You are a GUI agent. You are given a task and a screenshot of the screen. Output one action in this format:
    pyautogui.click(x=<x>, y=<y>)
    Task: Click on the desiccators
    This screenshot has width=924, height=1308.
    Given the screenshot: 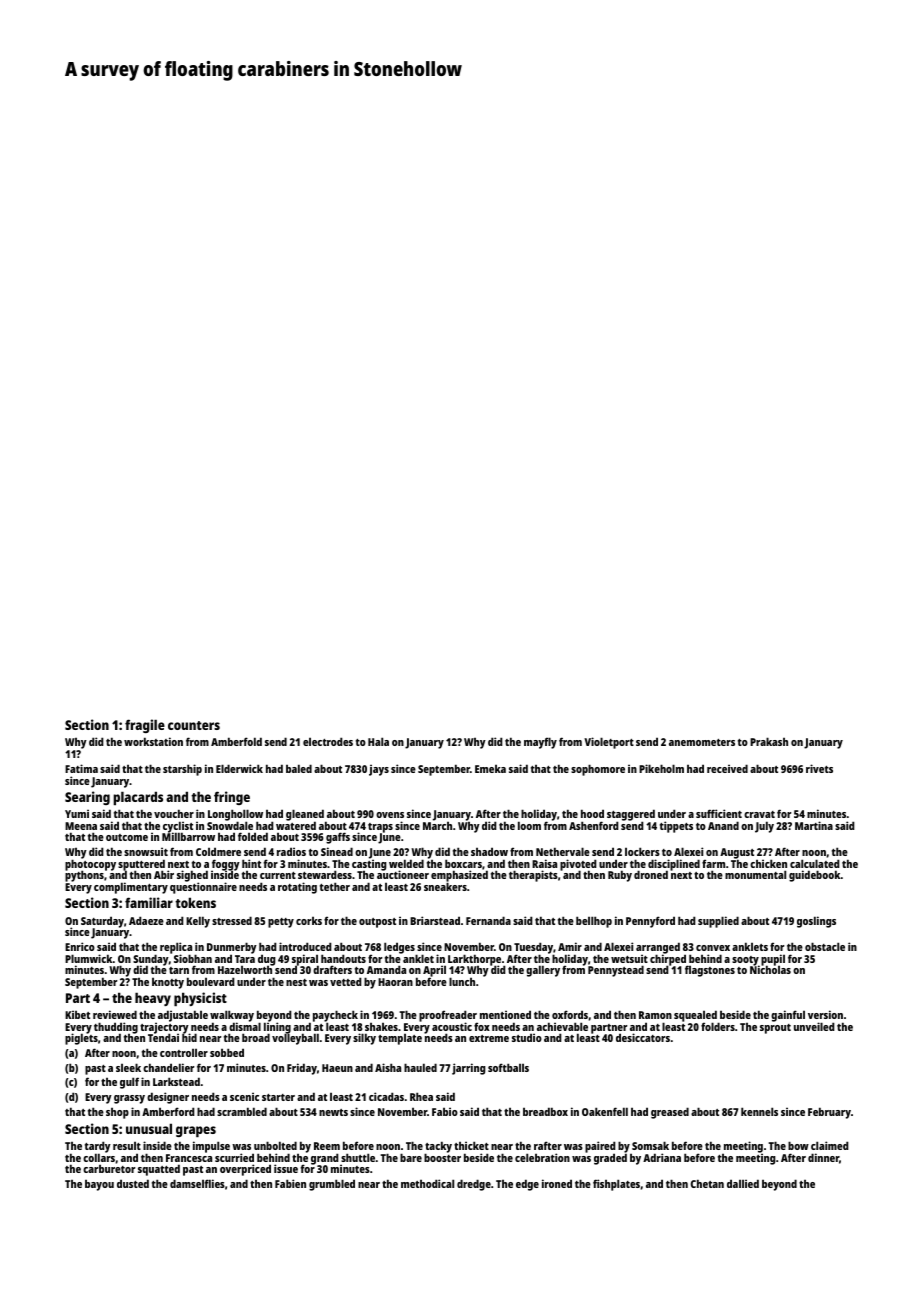 What is the action you would take?
    pyautogui.click(x=643, y=1037)
